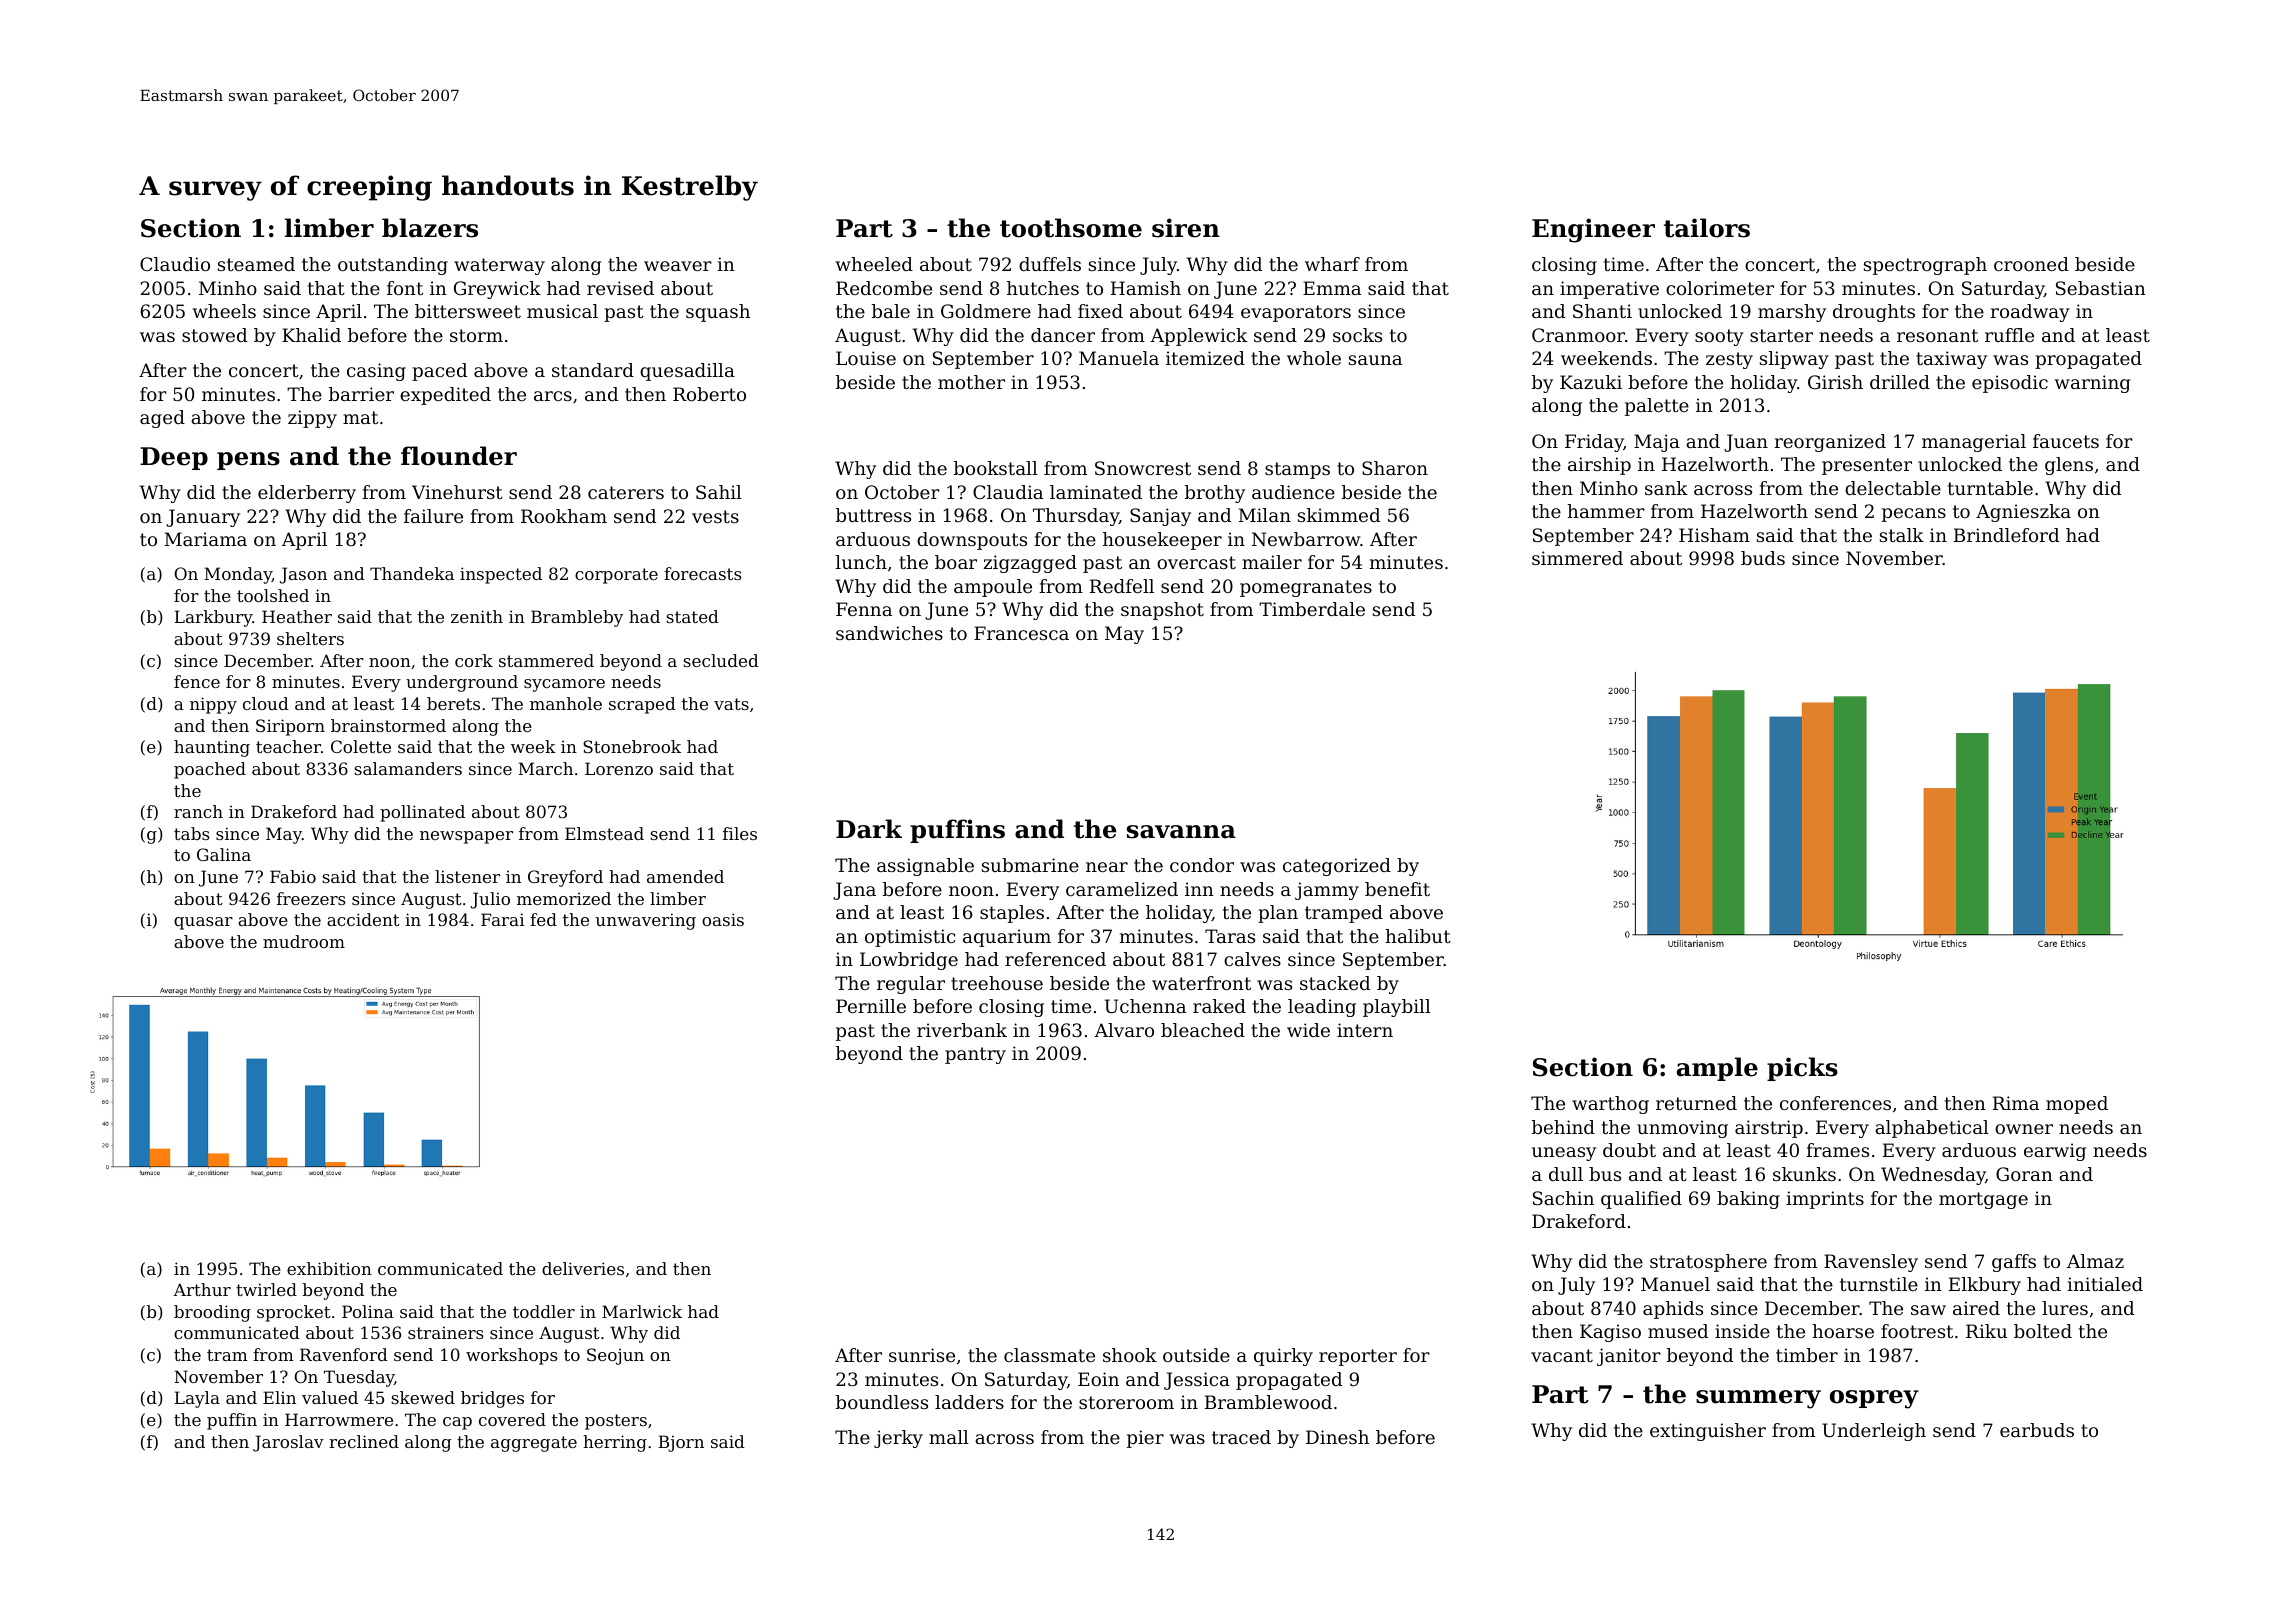 The image size is (2292, 1620). I want to click on toothsome, so click(1071, 228).
